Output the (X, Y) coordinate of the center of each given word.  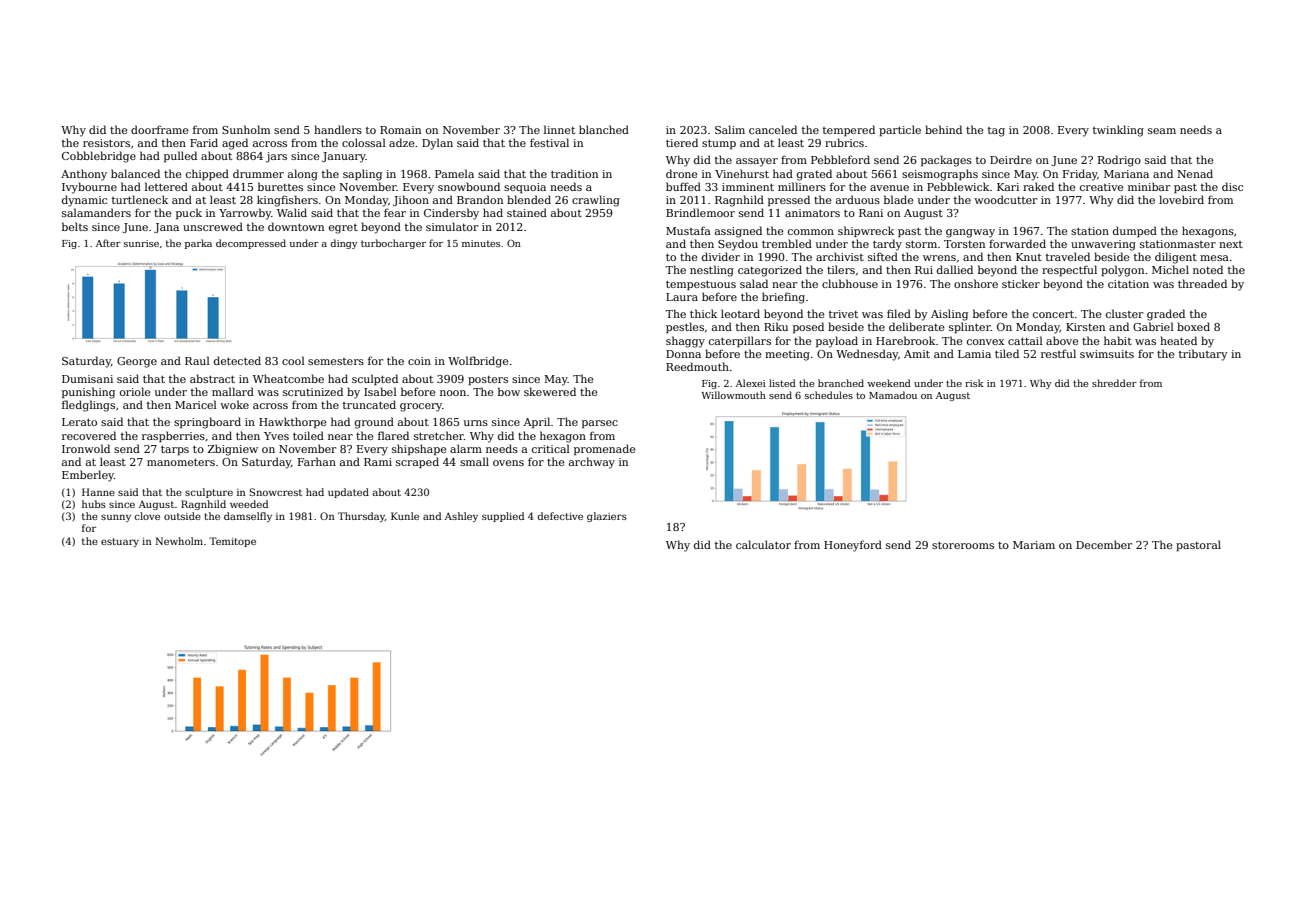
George (137, 362)
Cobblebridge (99, 157)
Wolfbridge (478, 362)
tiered (682, 142)
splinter (970, 327)
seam (1162, 131)
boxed (1193, 326)
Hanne (98, 492)
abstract (212, 378)
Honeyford (853, 546)
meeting (787, 355)
